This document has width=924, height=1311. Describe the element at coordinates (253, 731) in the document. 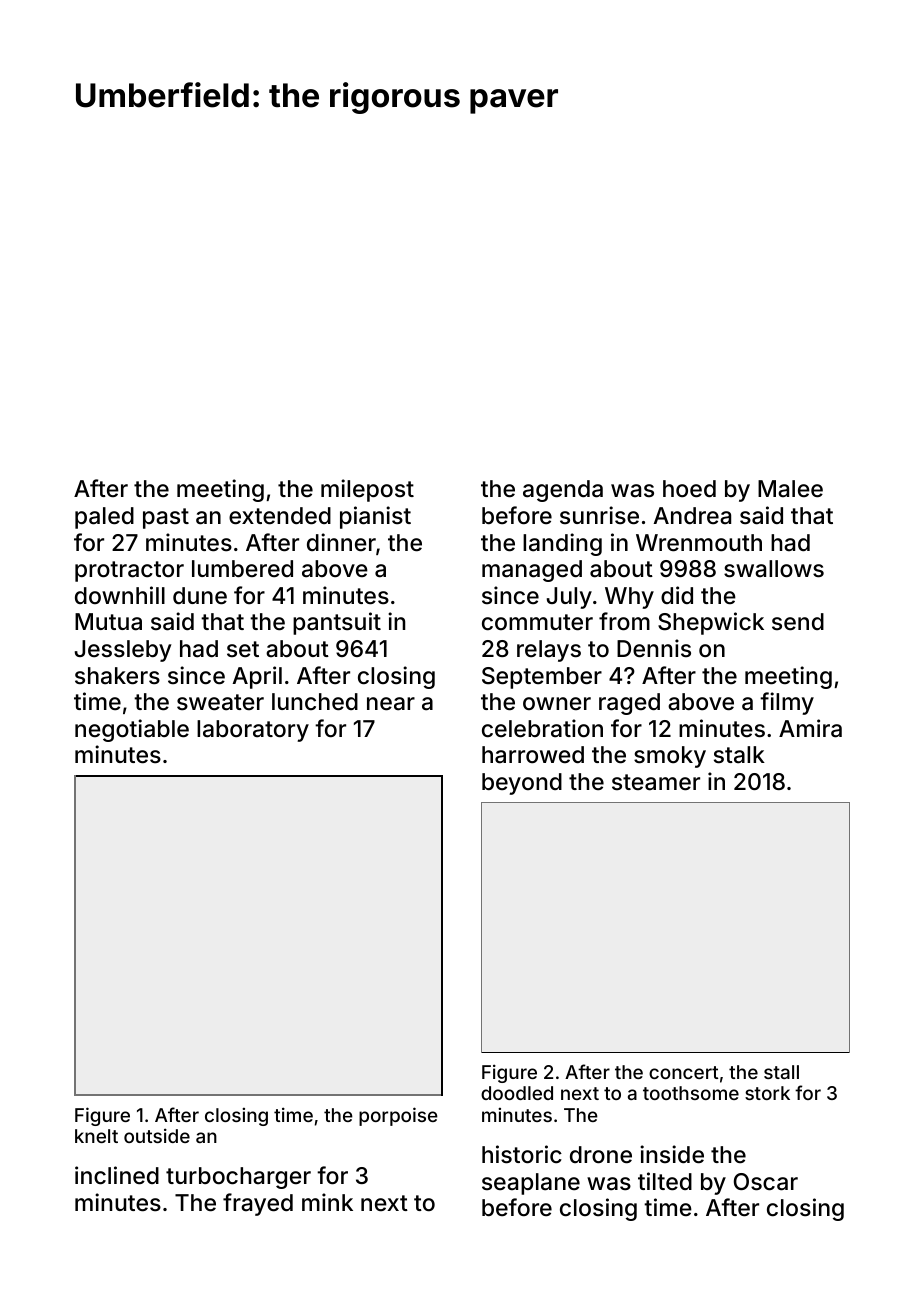

I see `laboratory` at that location.
